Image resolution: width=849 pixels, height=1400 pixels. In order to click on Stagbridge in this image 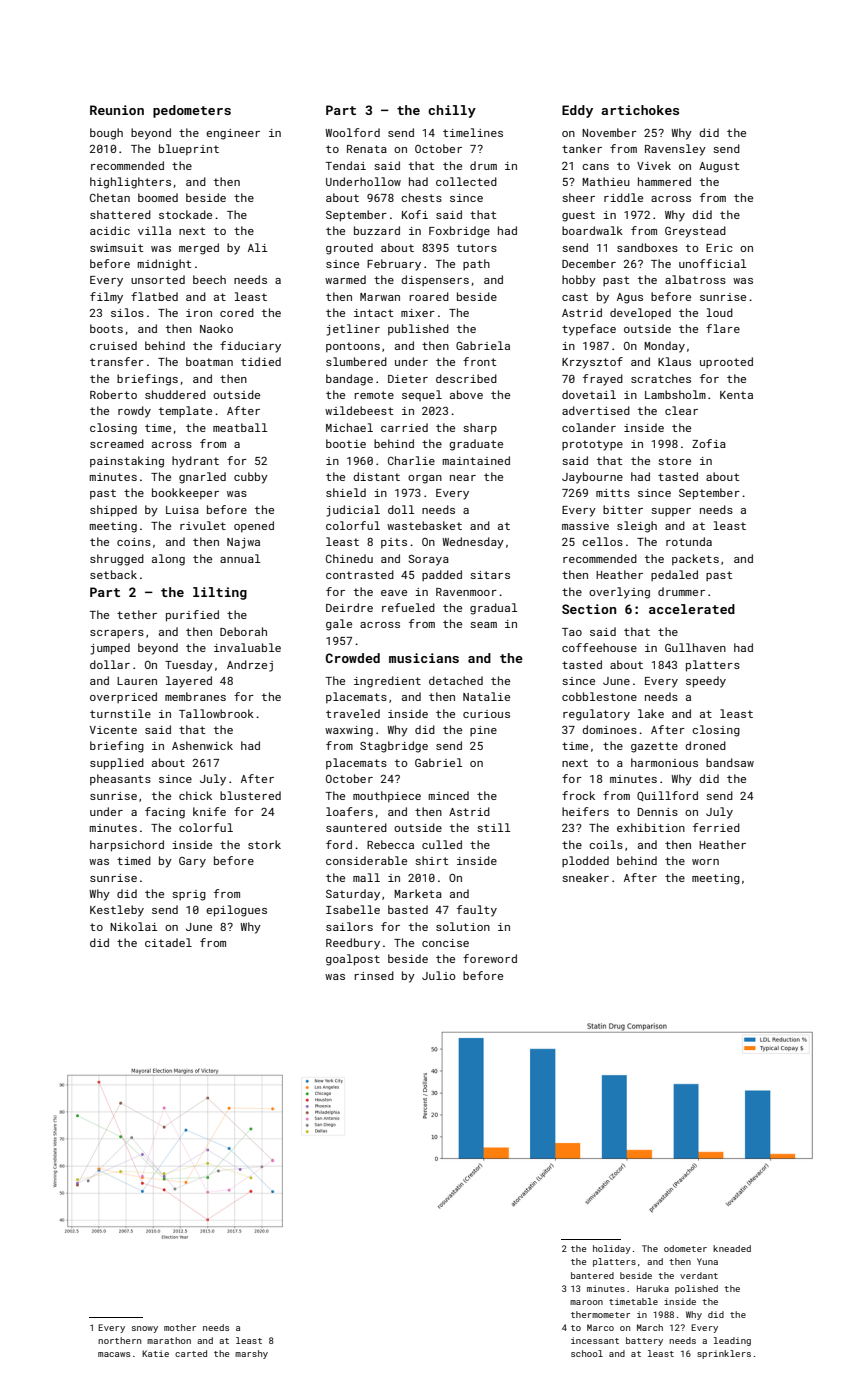, I will do `click(394, 747)`.
